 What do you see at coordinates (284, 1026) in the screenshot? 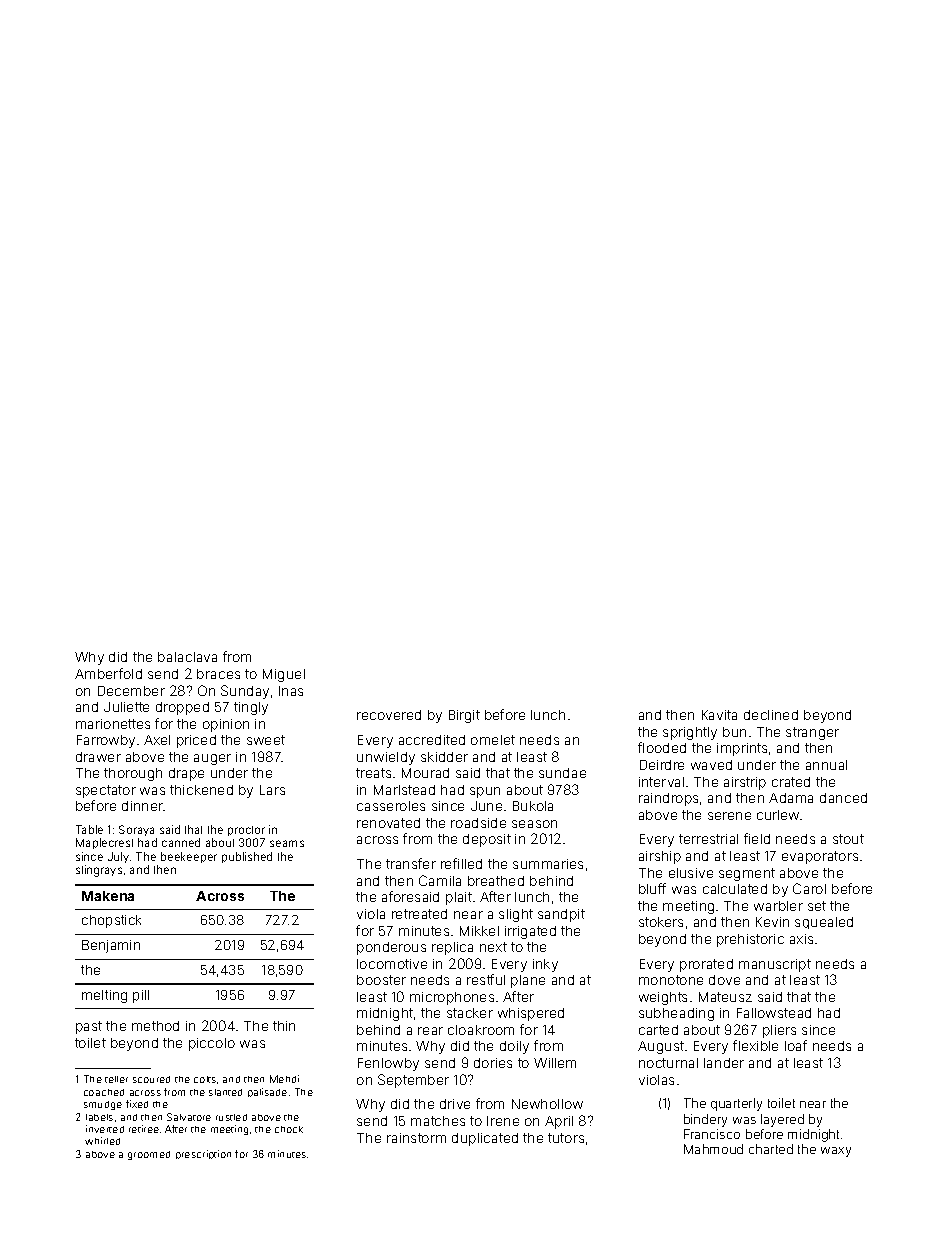
I see `thin` at bounding box center [284, 1026].
